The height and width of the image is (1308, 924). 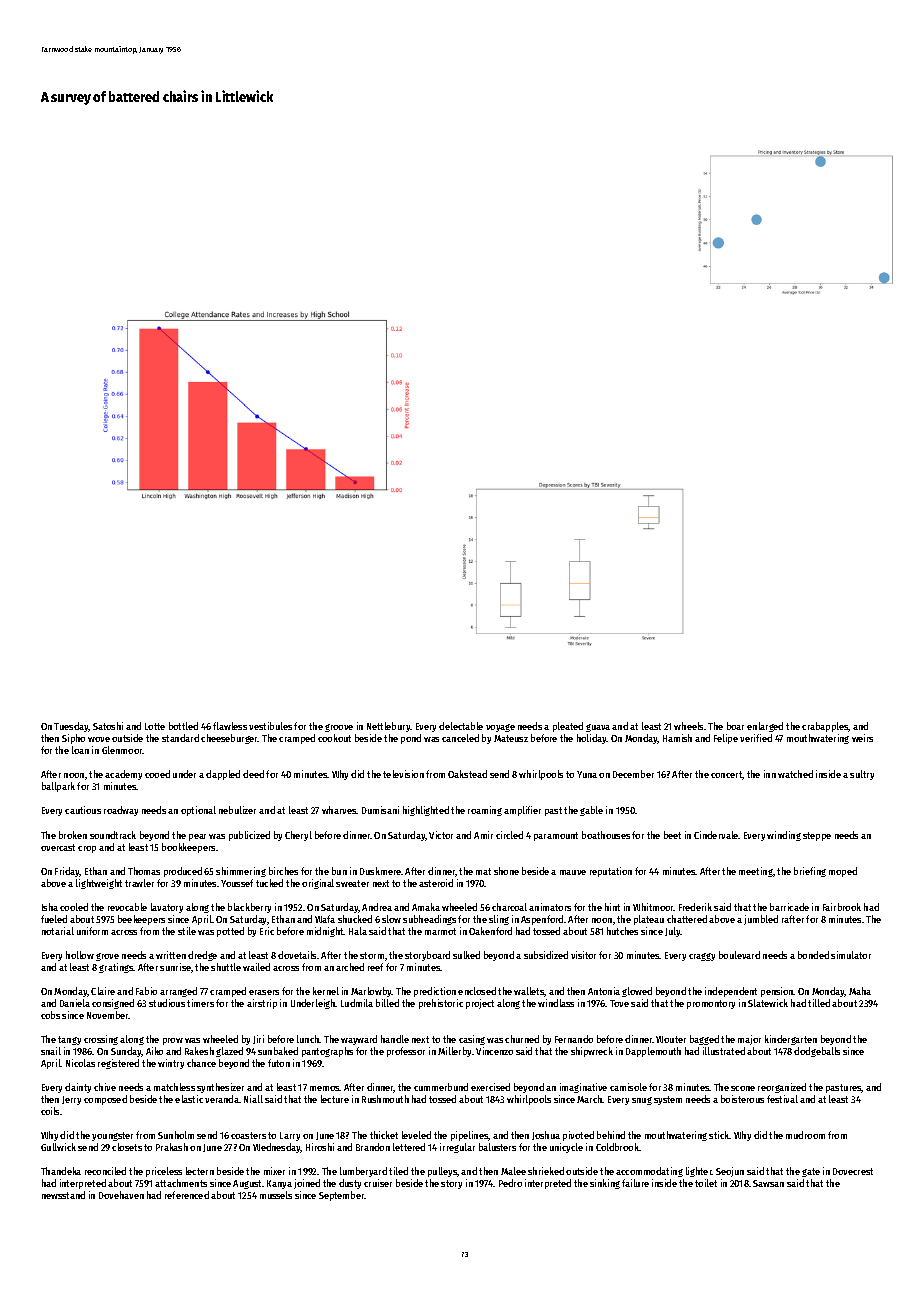 I want to click on crabapples, so click(x=825, y=727).
